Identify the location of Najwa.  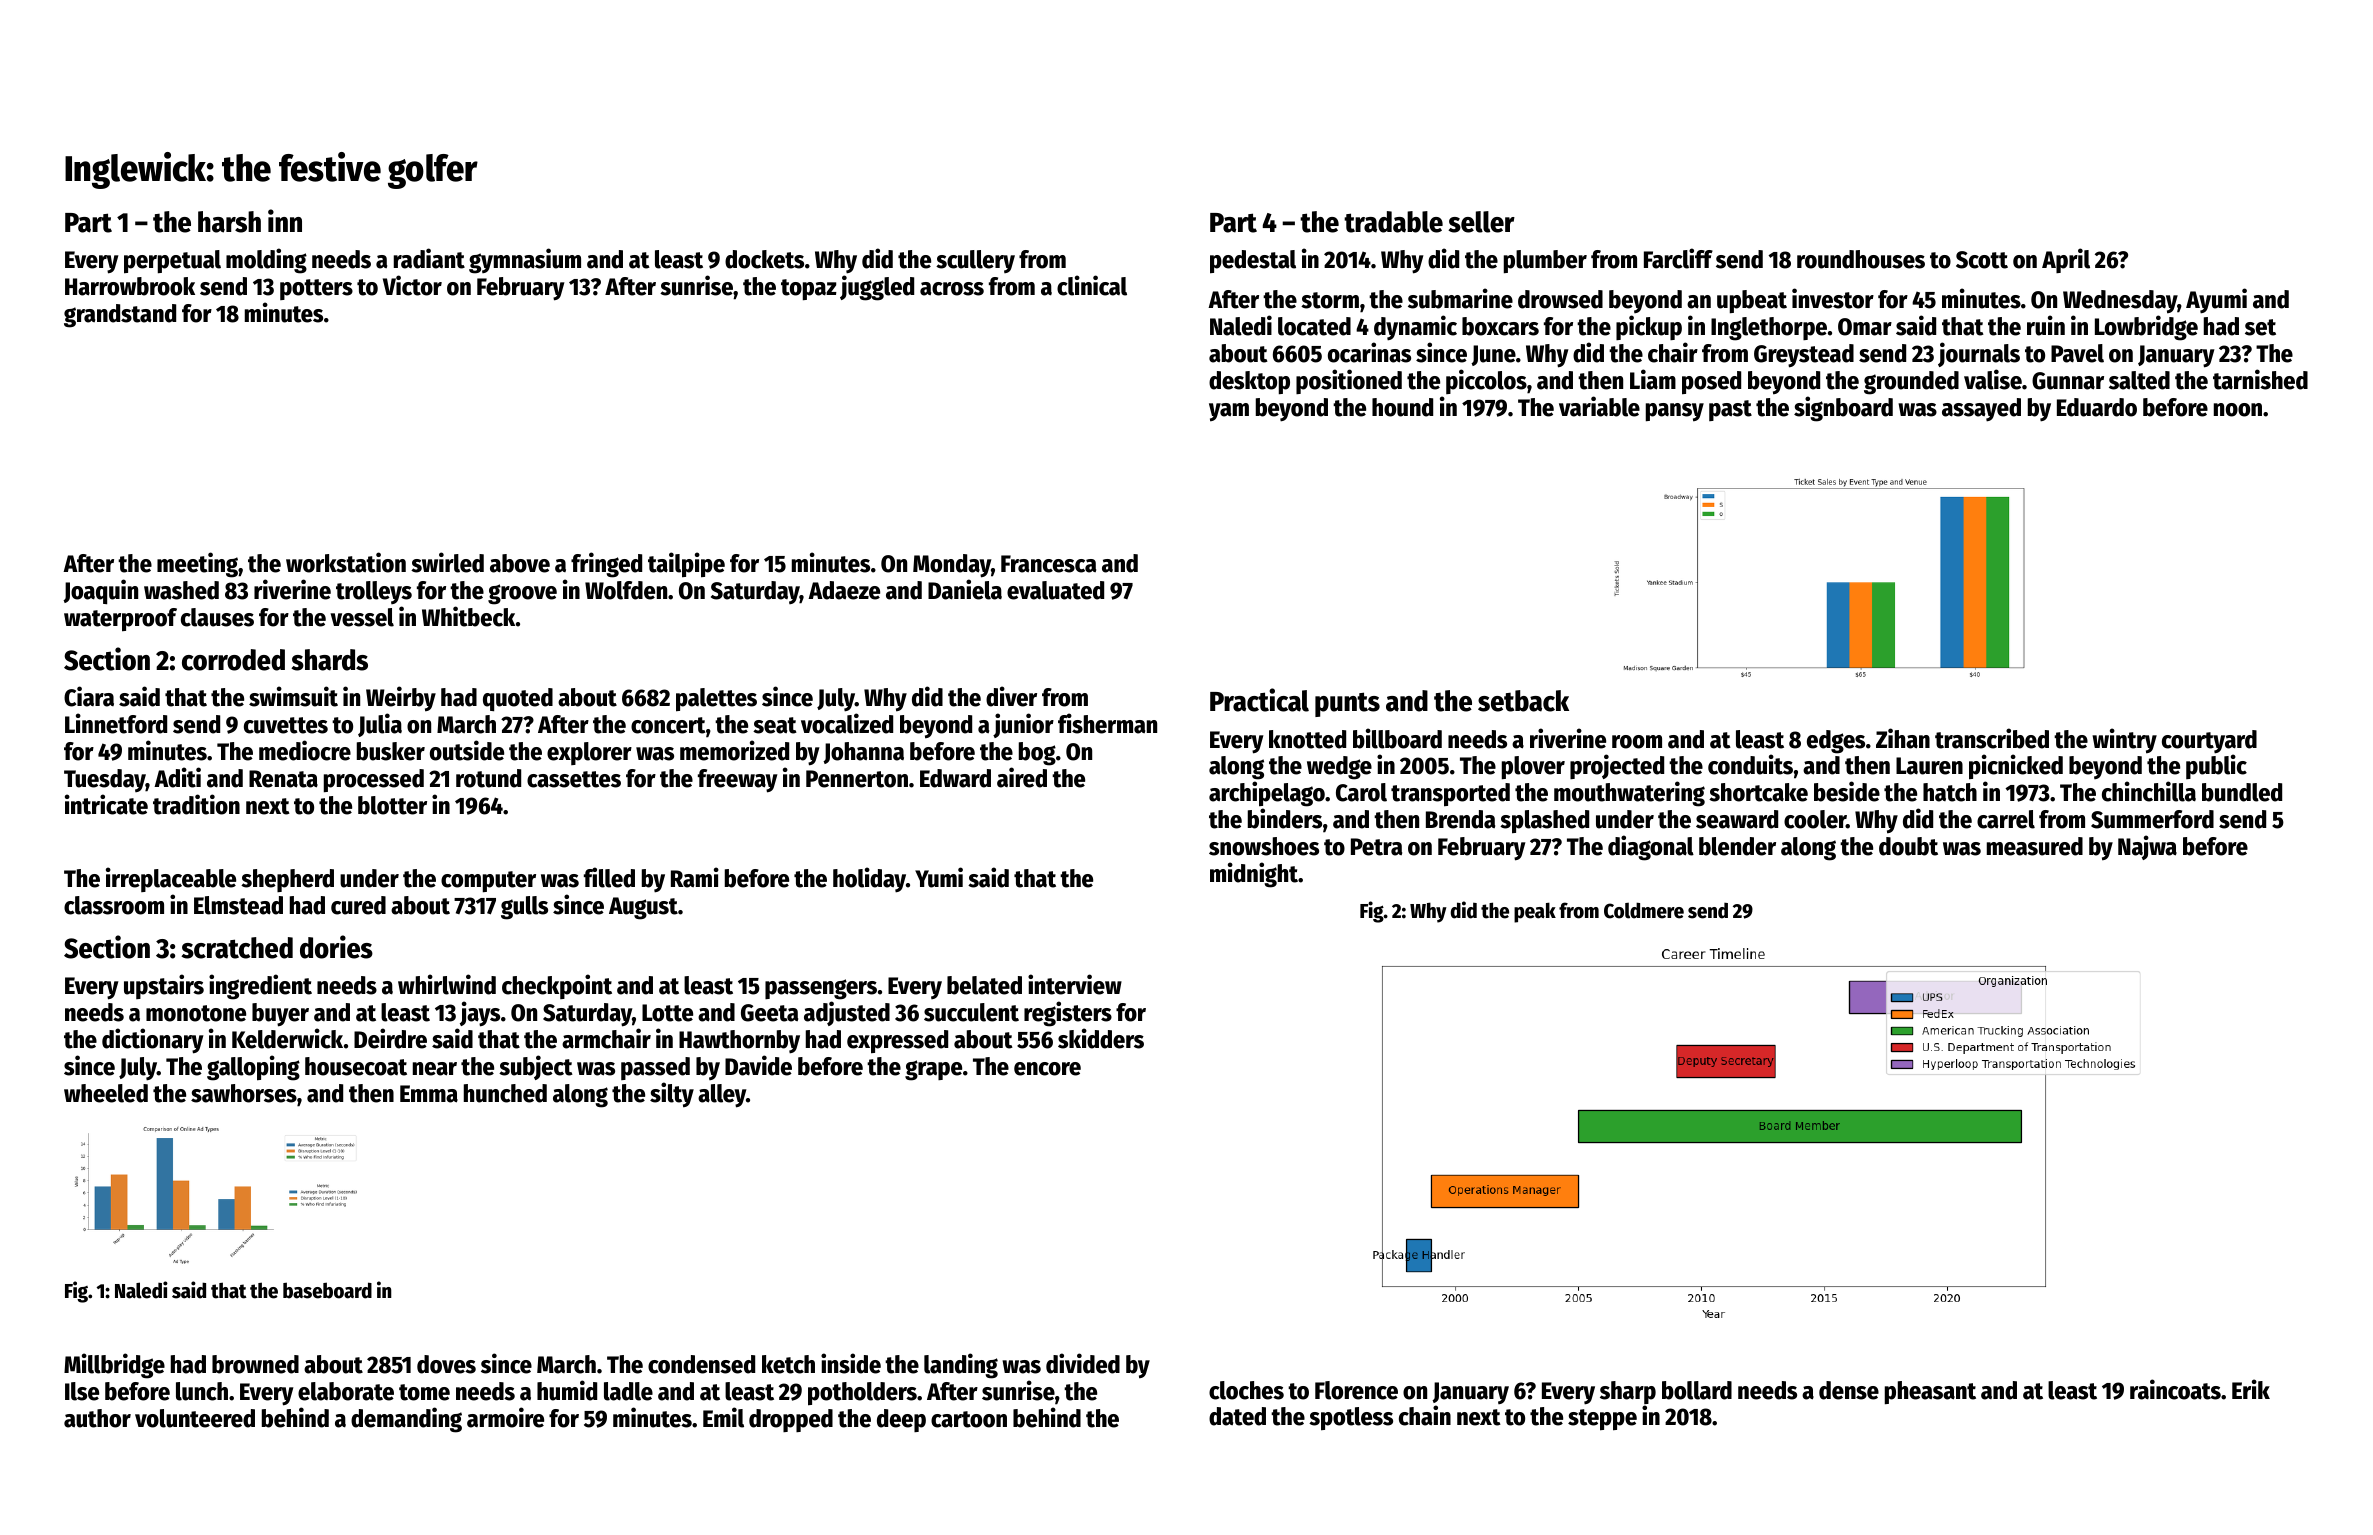
(2147, 847).
